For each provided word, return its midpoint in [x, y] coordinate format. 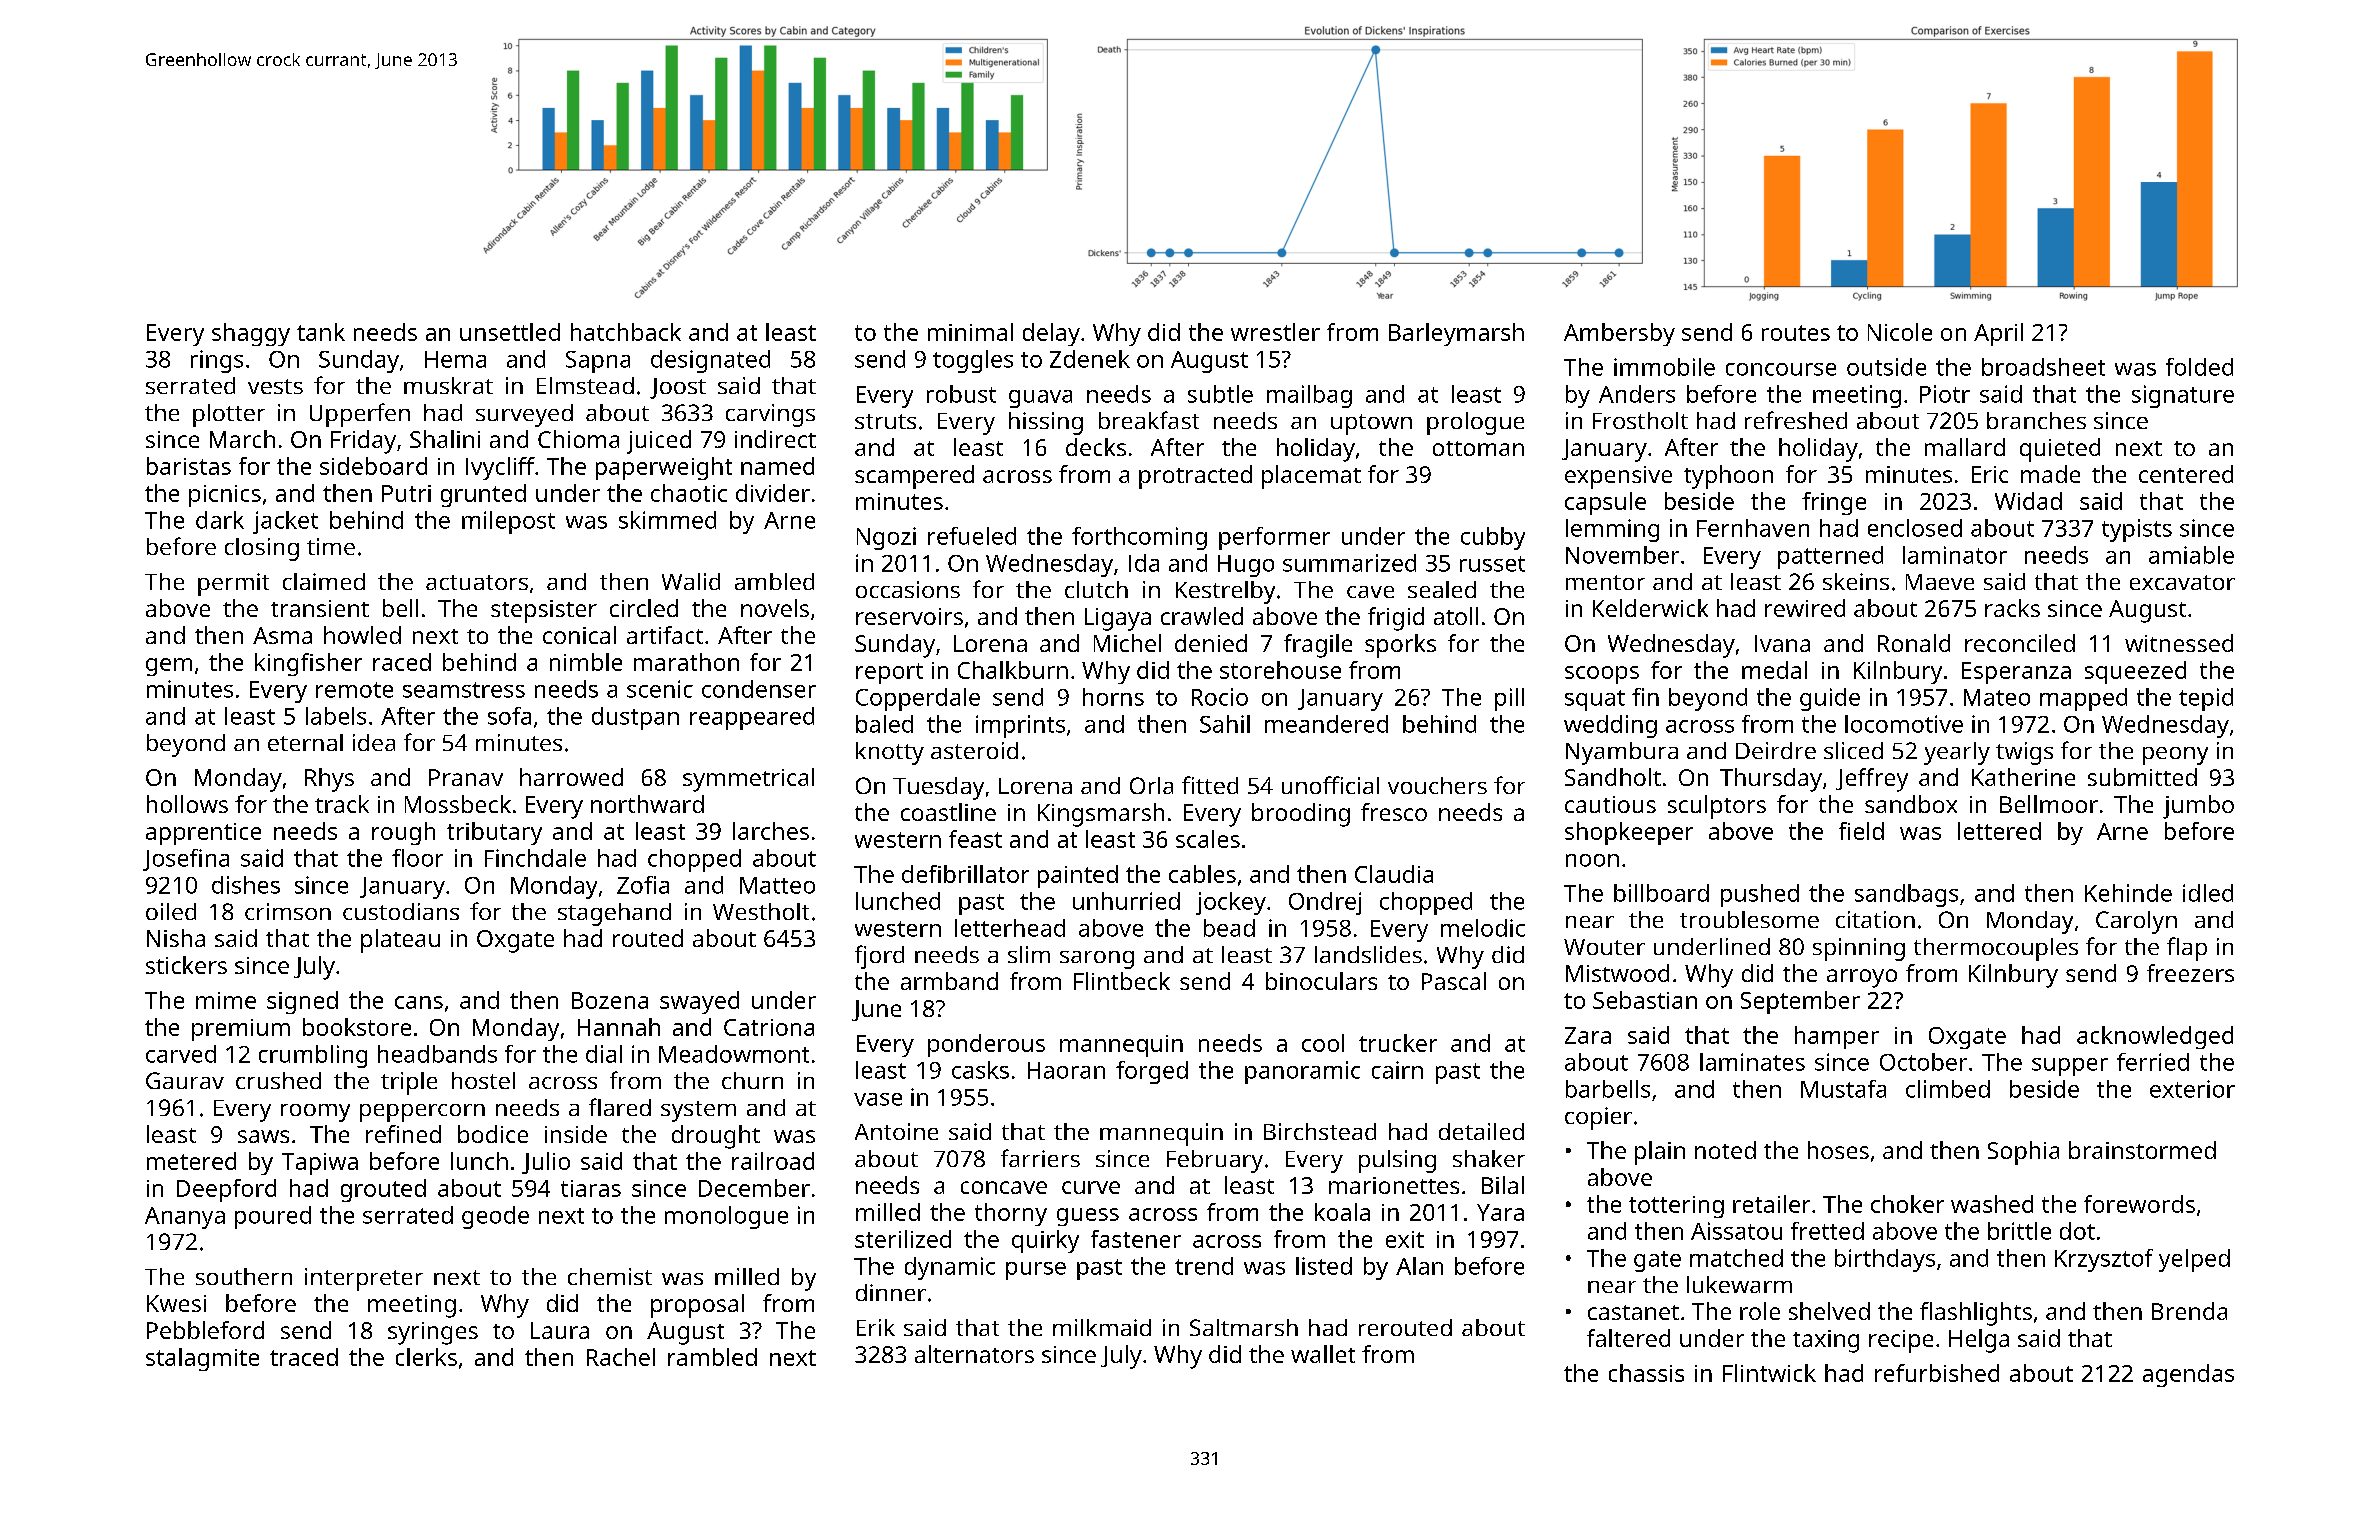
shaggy [251, 334]
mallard [1965, 447]
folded [2199, 367]
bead [1229, 928]
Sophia [2023, 1153]
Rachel [621, 1357]
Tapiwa [320, 1164]
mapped [2083, 699]
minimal [970, 332]
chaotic [689, 493]
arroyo [1862, 978]
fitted [1210, 785]
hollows [187, 804]
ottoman [1478, 448]
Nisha [176, 938]
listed [1324, 1266]
